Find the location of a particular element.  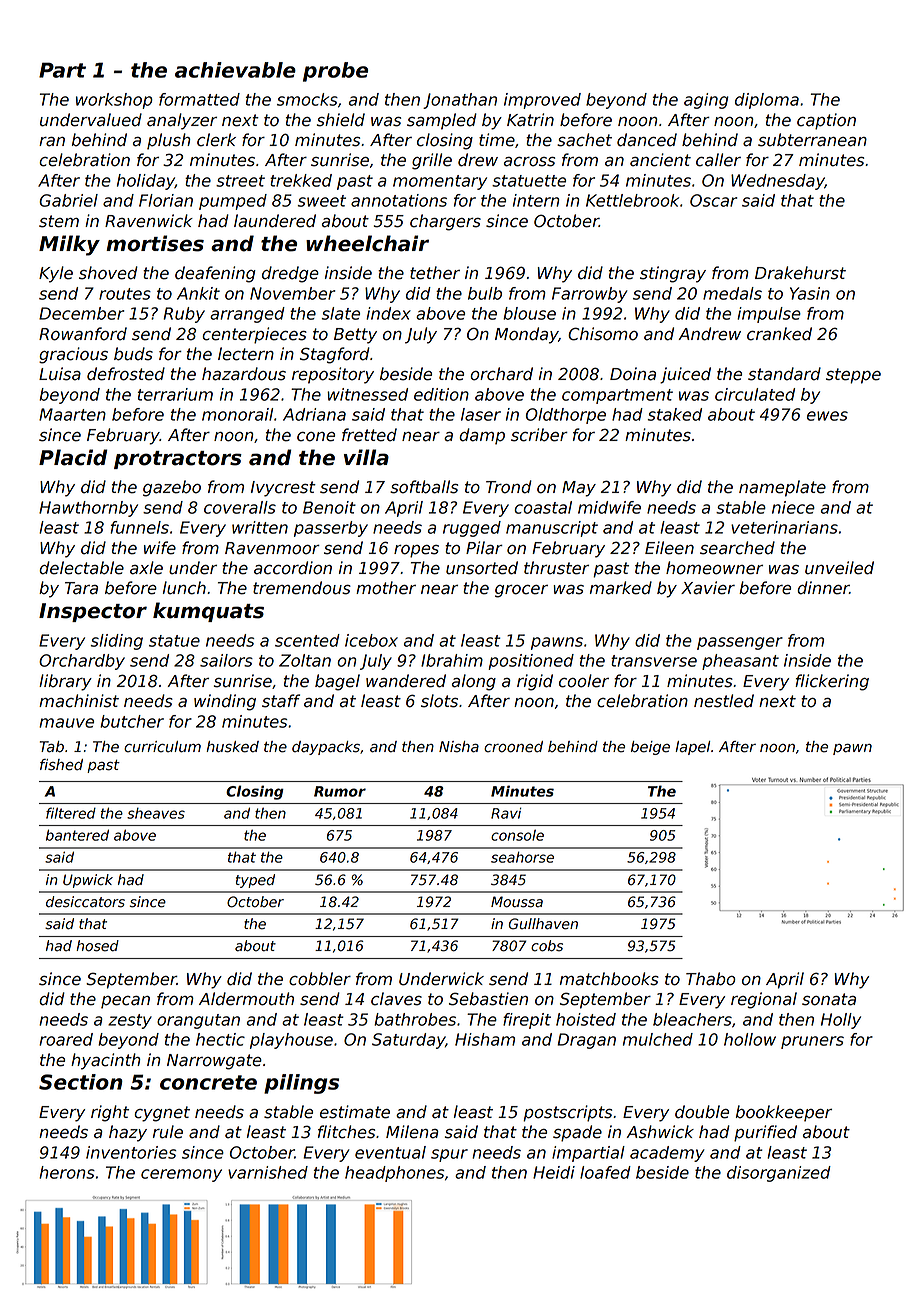

sampled is located at coordinates (442, 121).
